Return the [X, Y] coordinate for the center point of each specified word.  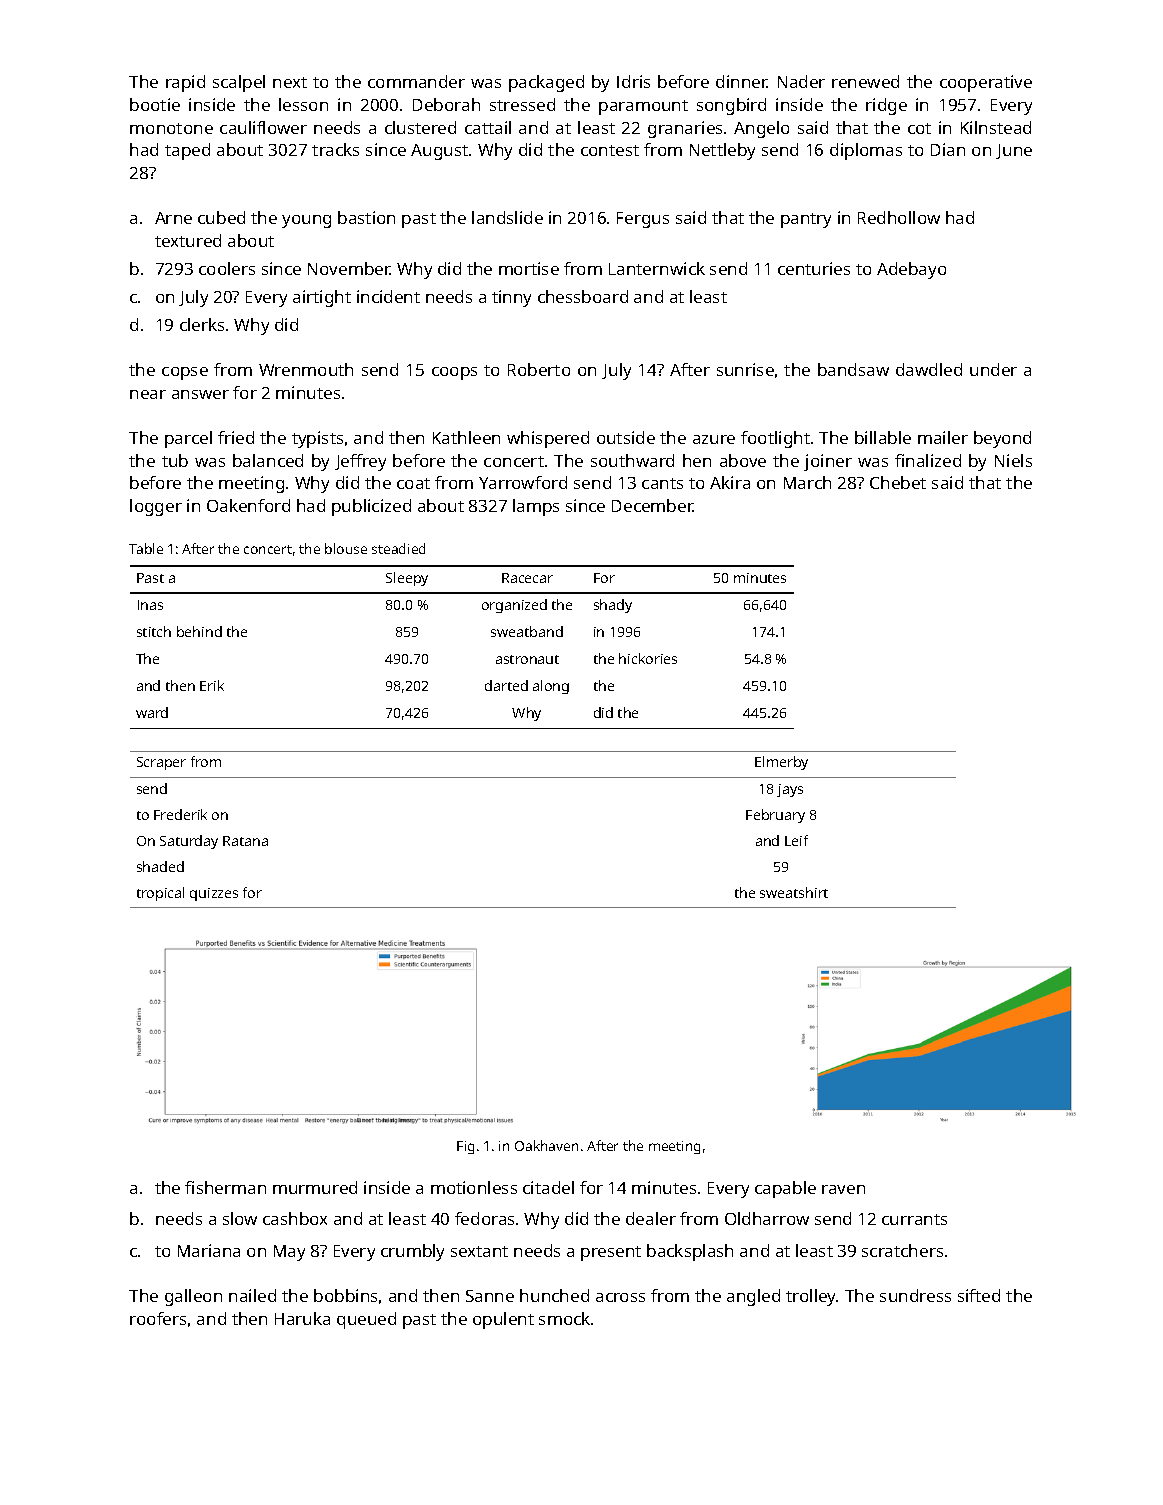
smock [564, 1318]
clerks [202, 324]
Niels [1013, 460]
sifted [979, 1295]
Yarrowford [523, 482]
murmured [315, 1187]
